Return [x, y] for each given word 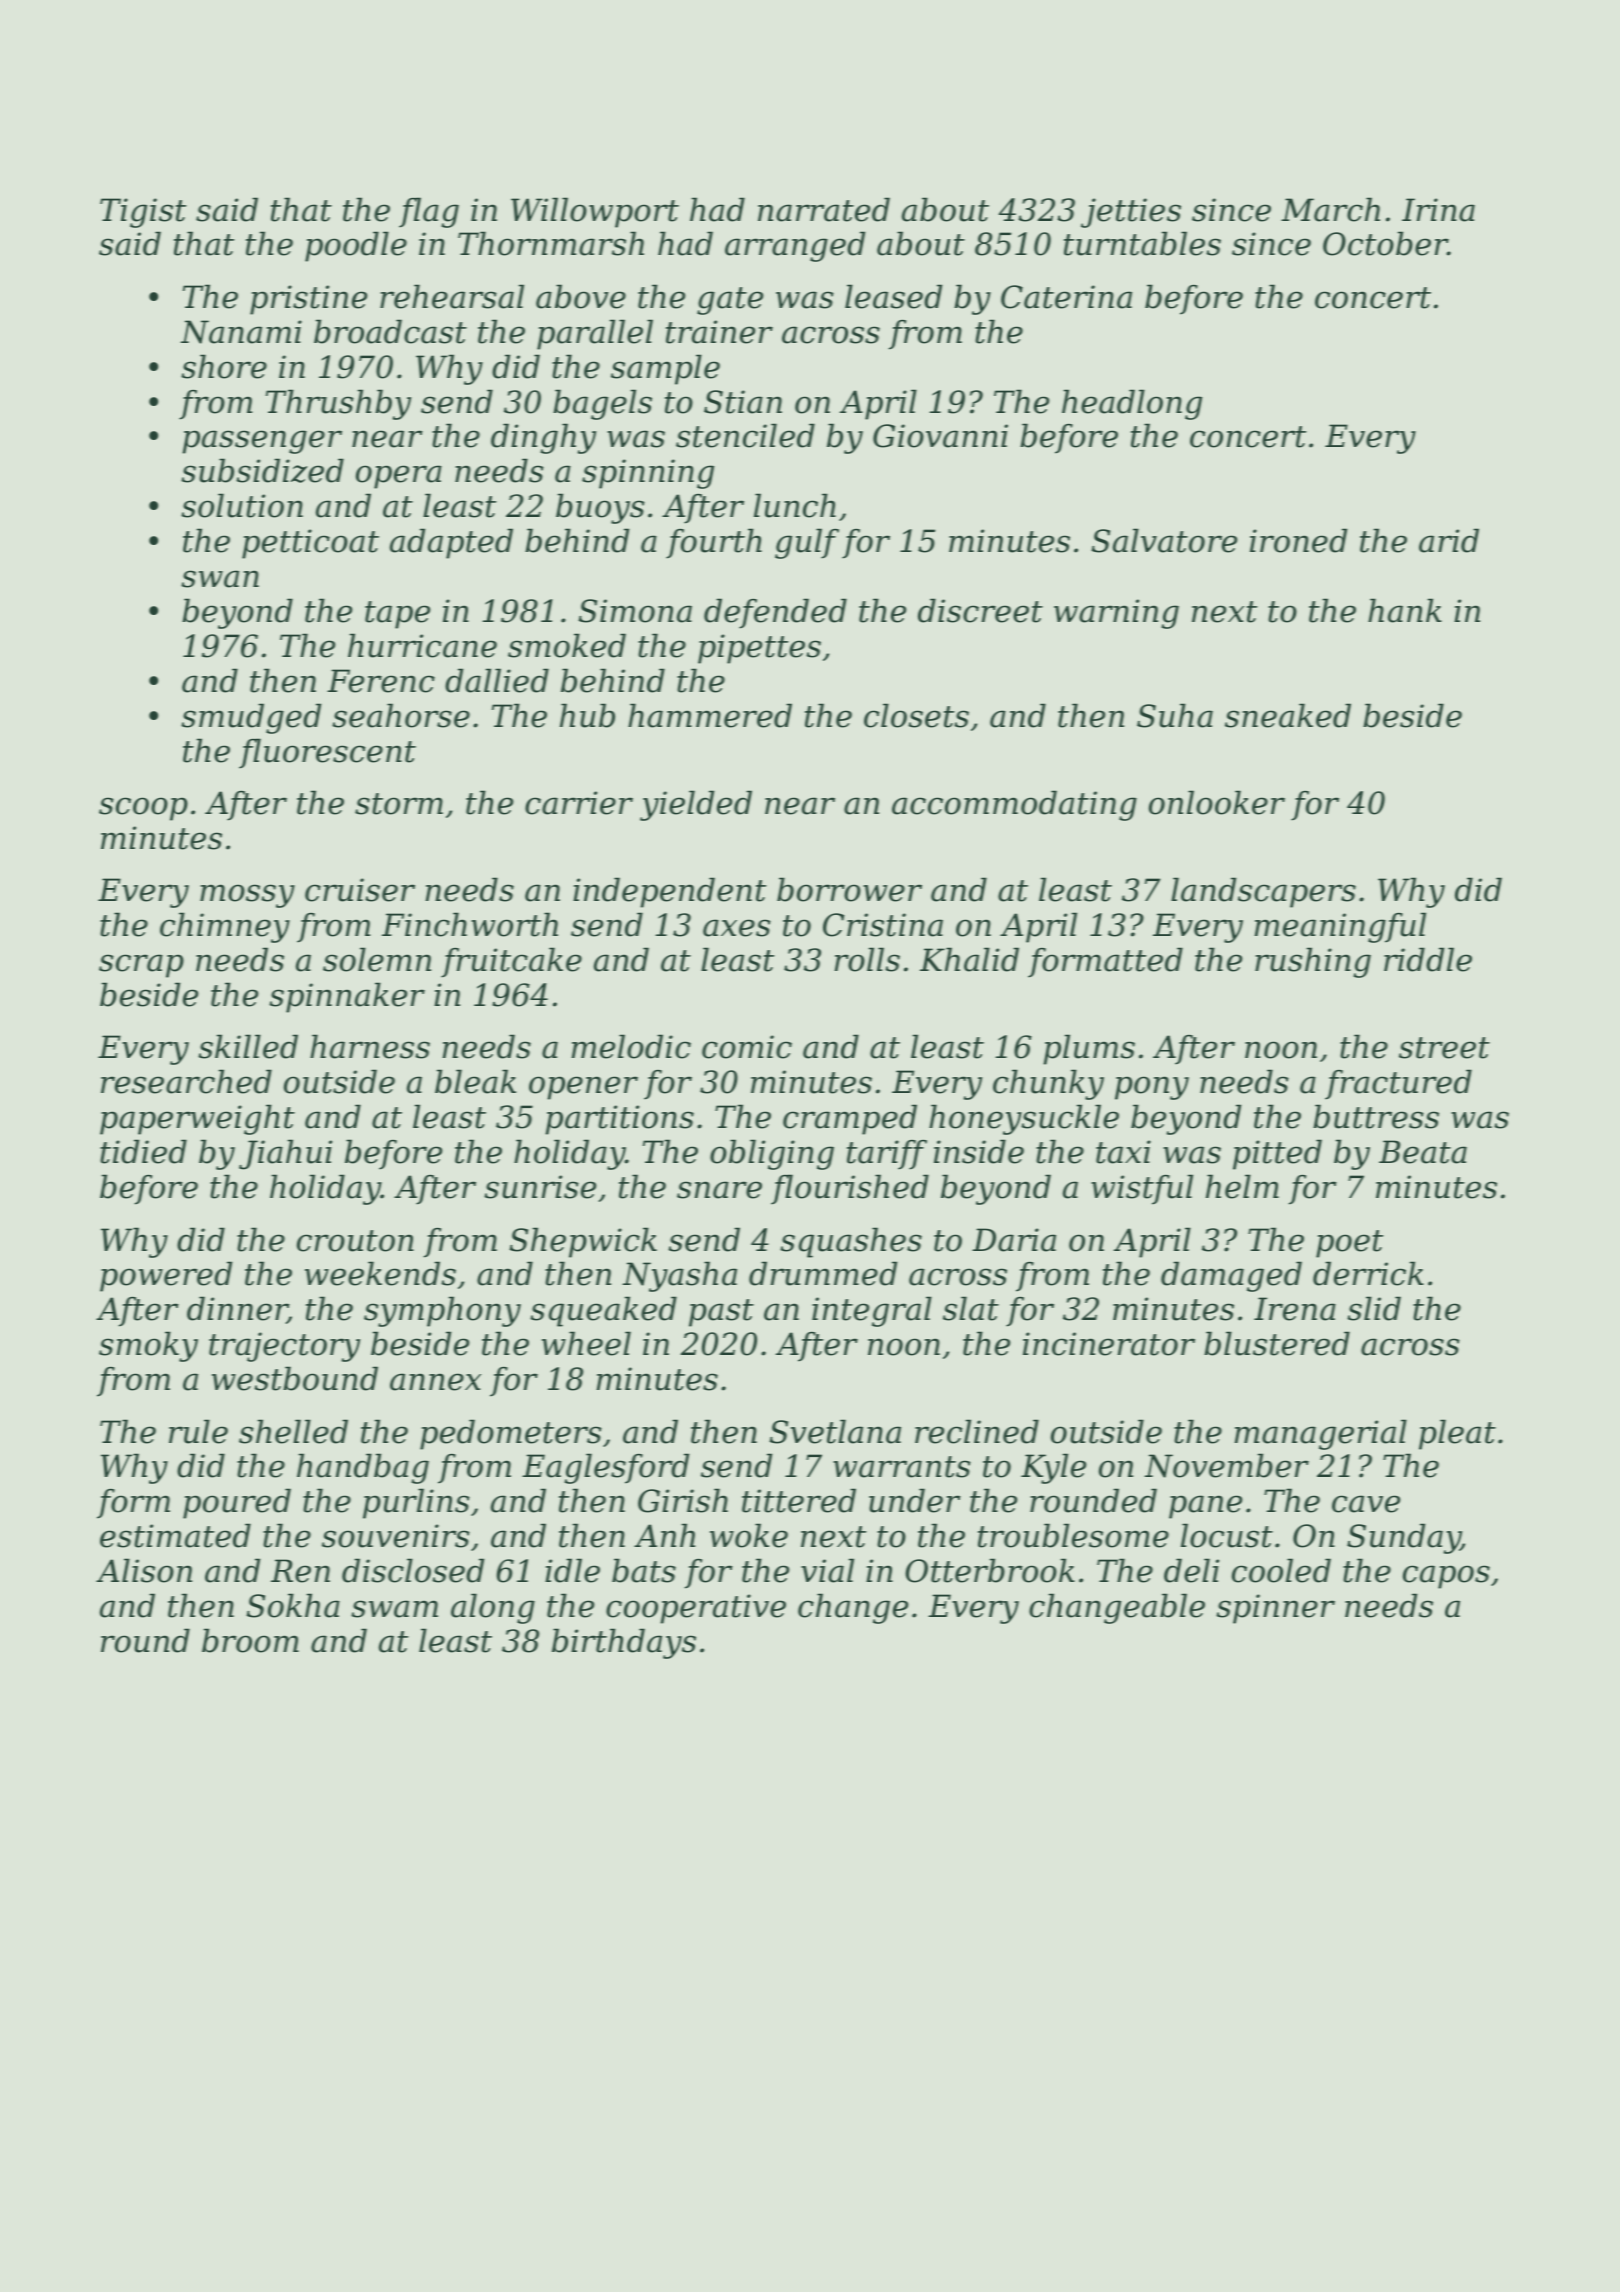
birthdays [624, 1643]
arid [1449, 540]
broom [250, 1640]
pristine [308, 300]
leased [893, 296]
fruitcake [511, 962]
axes [737, 928]
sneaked [1288, 715]
